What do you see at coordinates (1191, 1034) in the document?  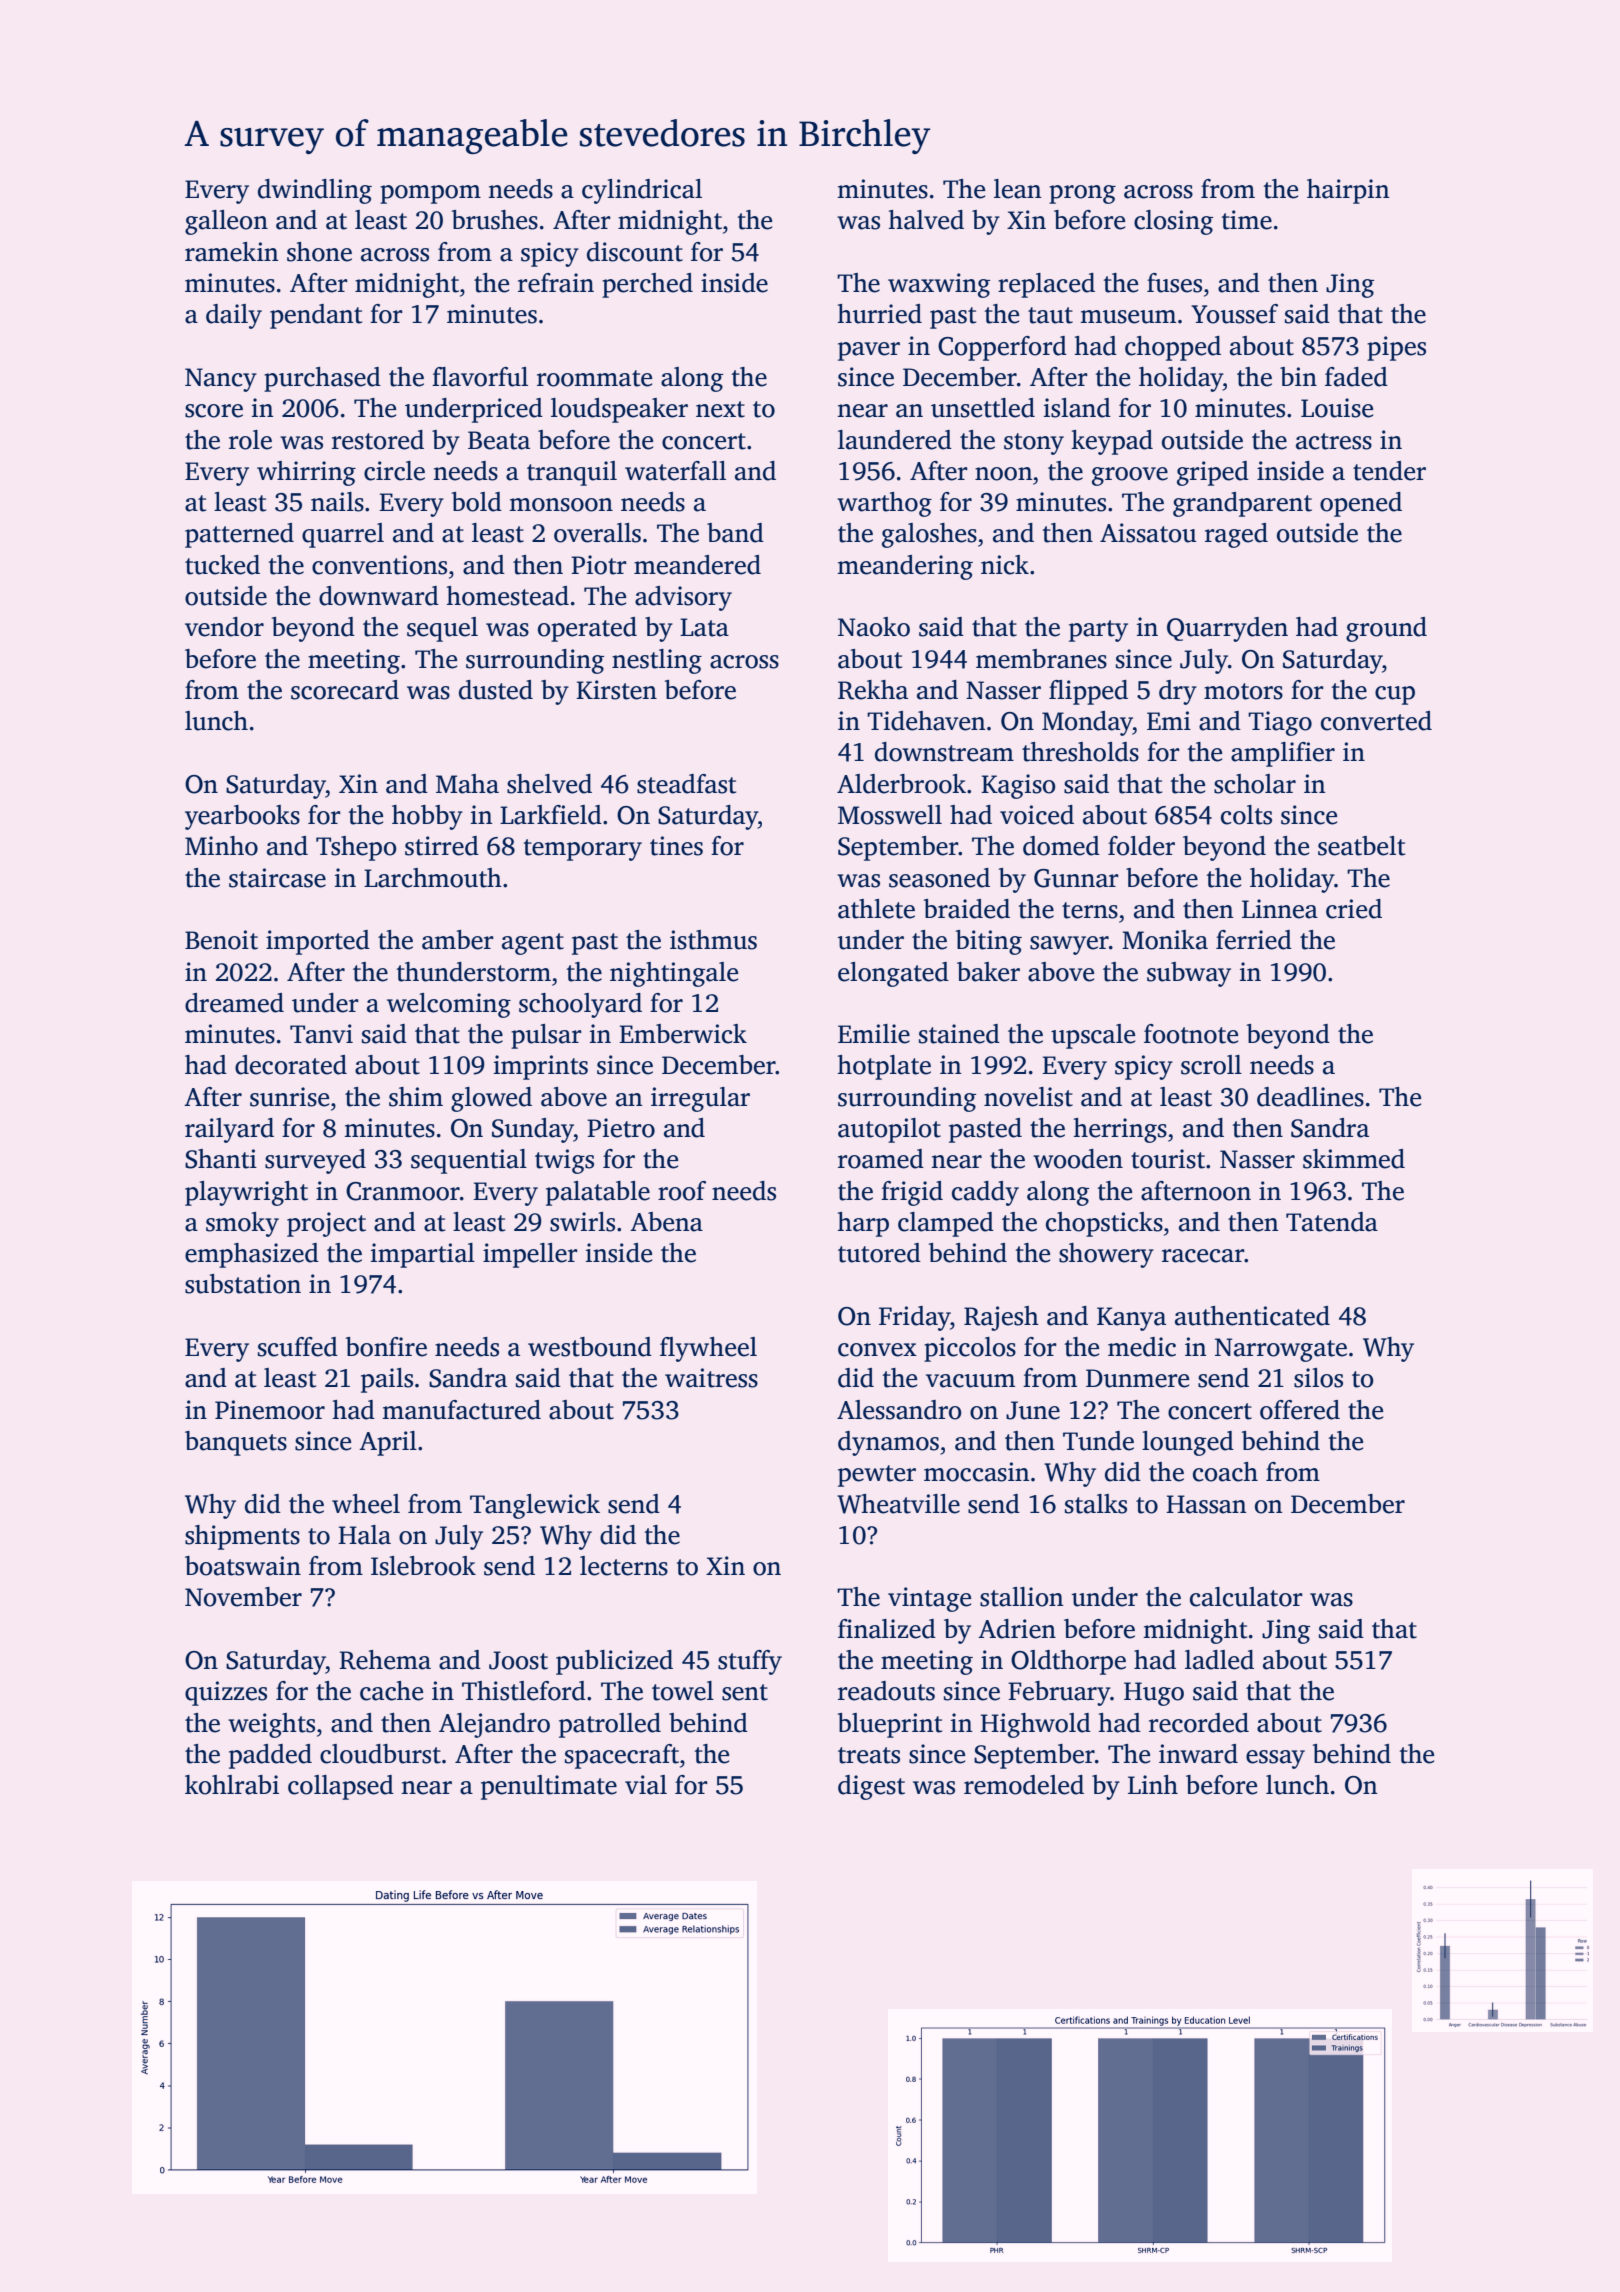 I see `footnote` at bounding box center [1191, 1034].
